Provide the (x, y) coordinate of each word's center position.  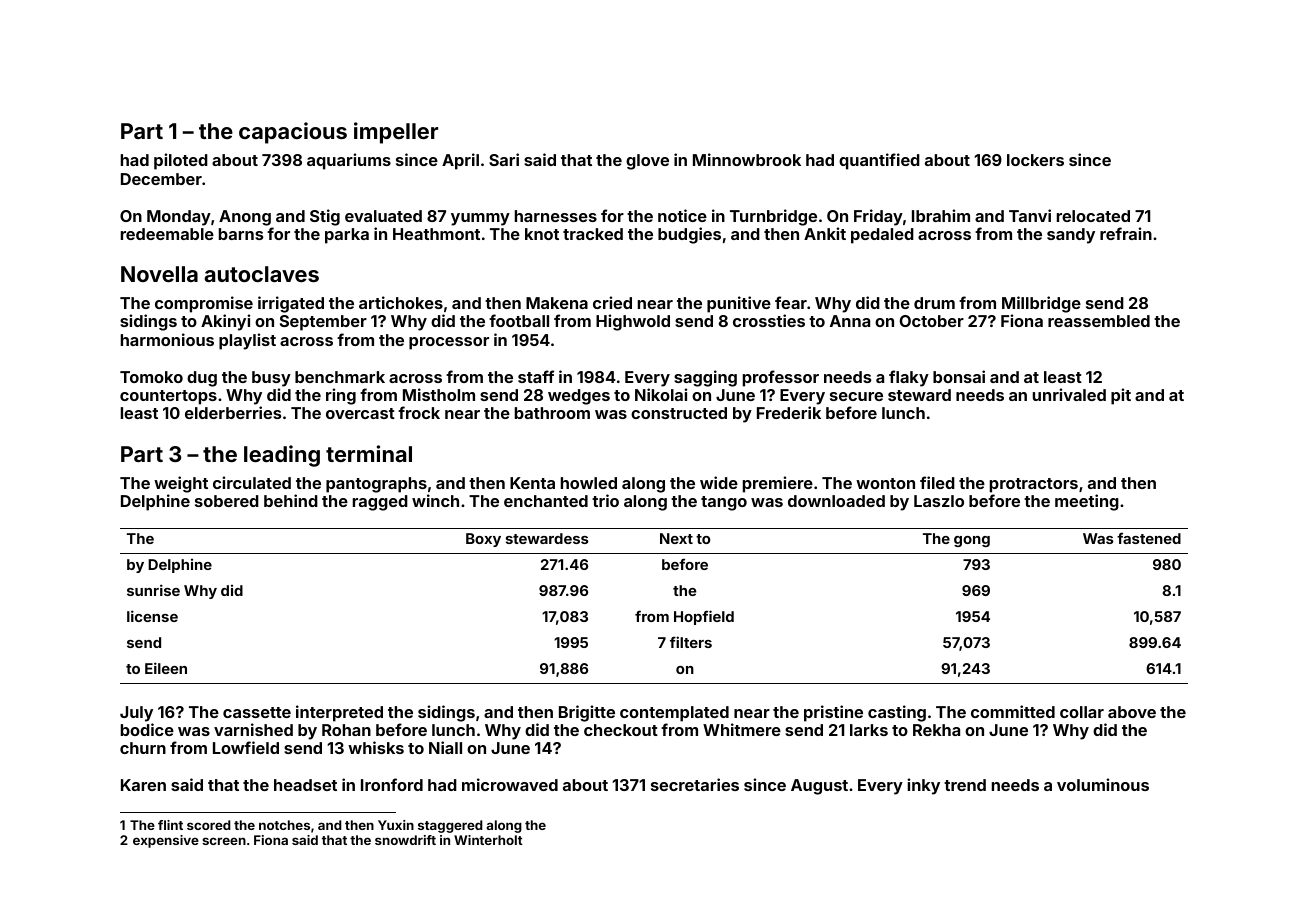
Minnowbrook (747, 159)
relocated (1093, 216)
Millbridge (1041, 304)
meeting (1087, 502)
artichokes (401, 302)
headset (305, 785)
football (519, 320)
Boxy (483, 540)
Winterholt (488, 840)
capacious (293, 133)
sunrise (153, 590)
